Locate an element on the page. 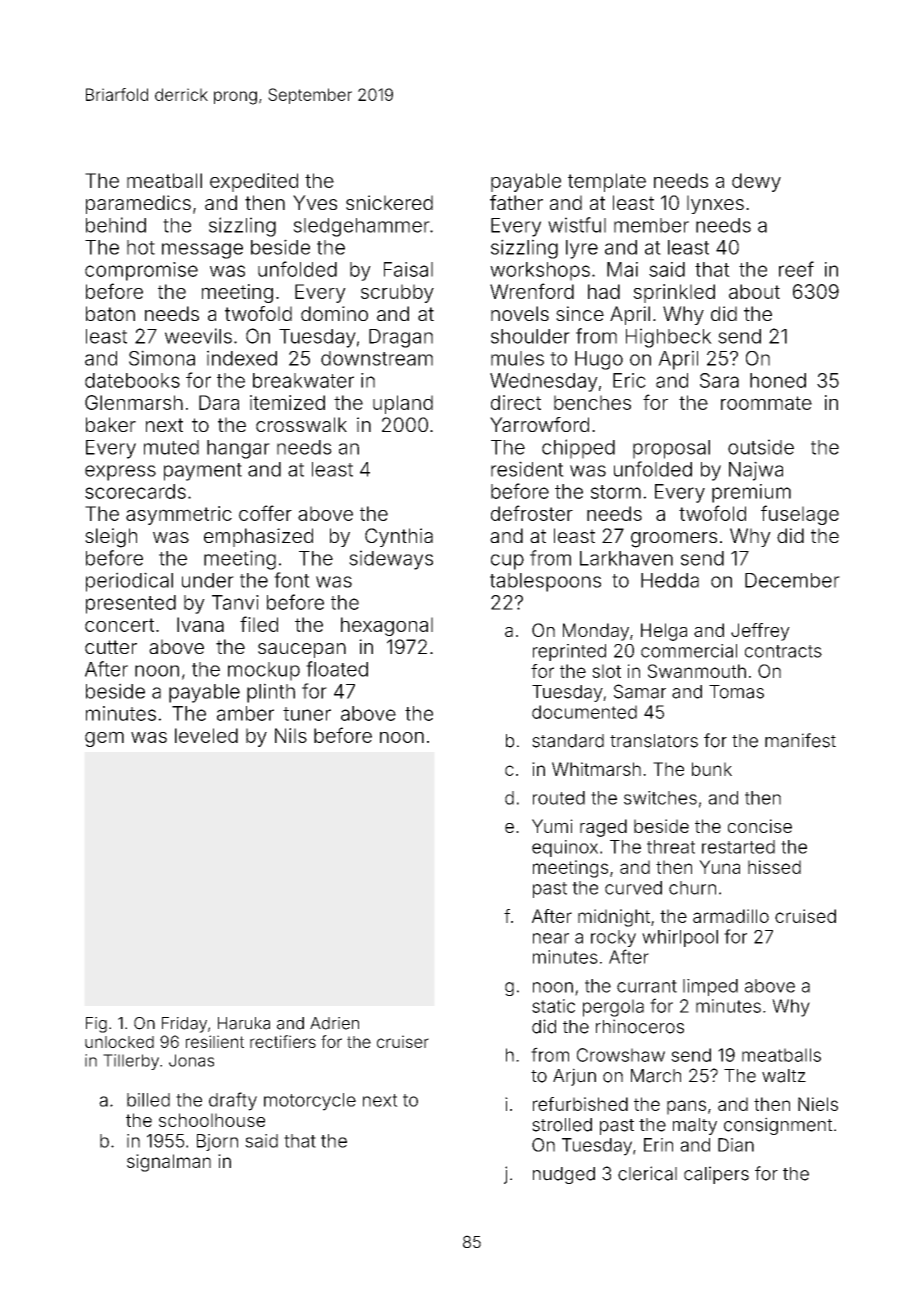  dewy is located at coordinates (756, 182).
